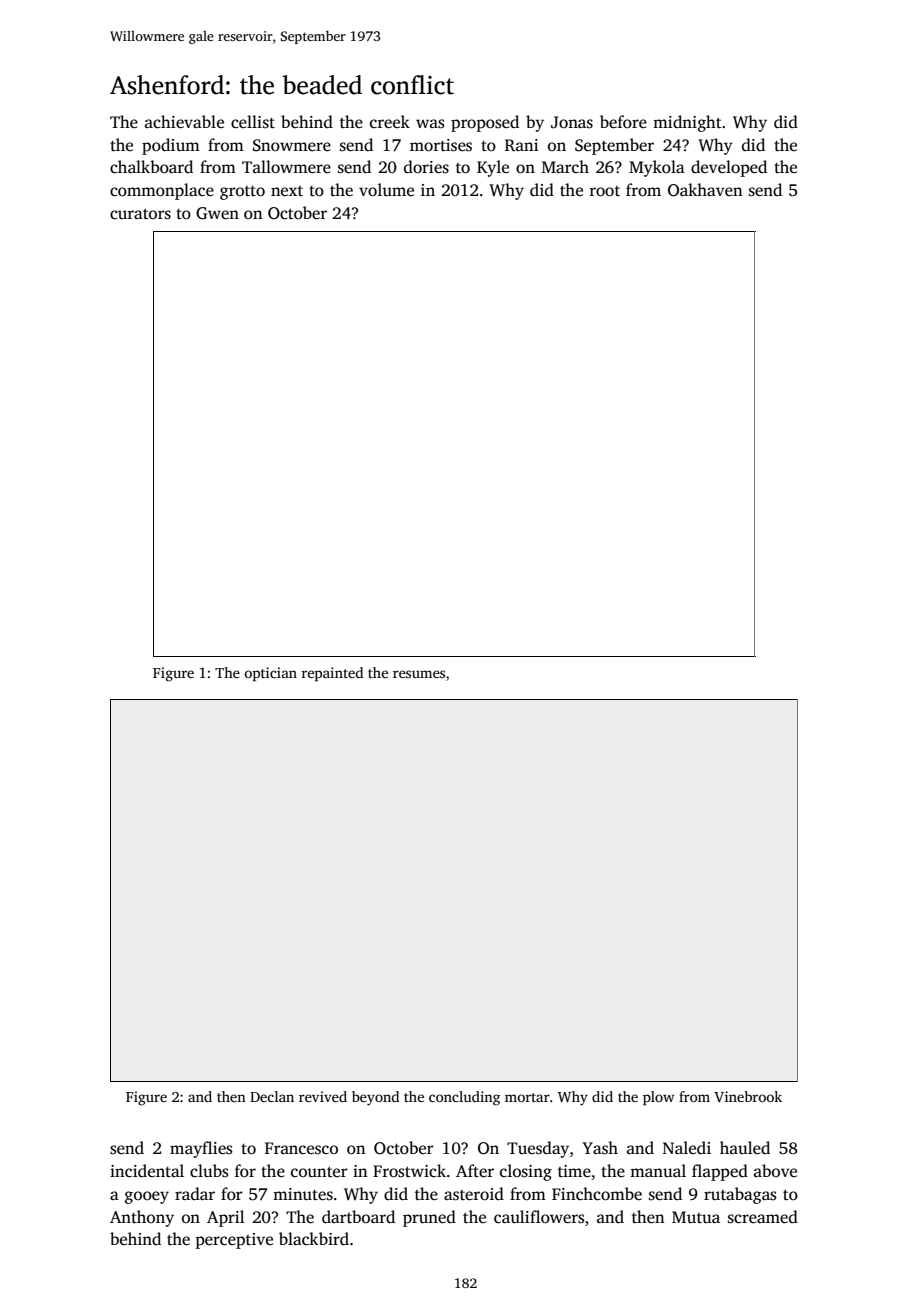 The image size is (908, 1316). I want to click on mayflies, so click(201, 1149).
